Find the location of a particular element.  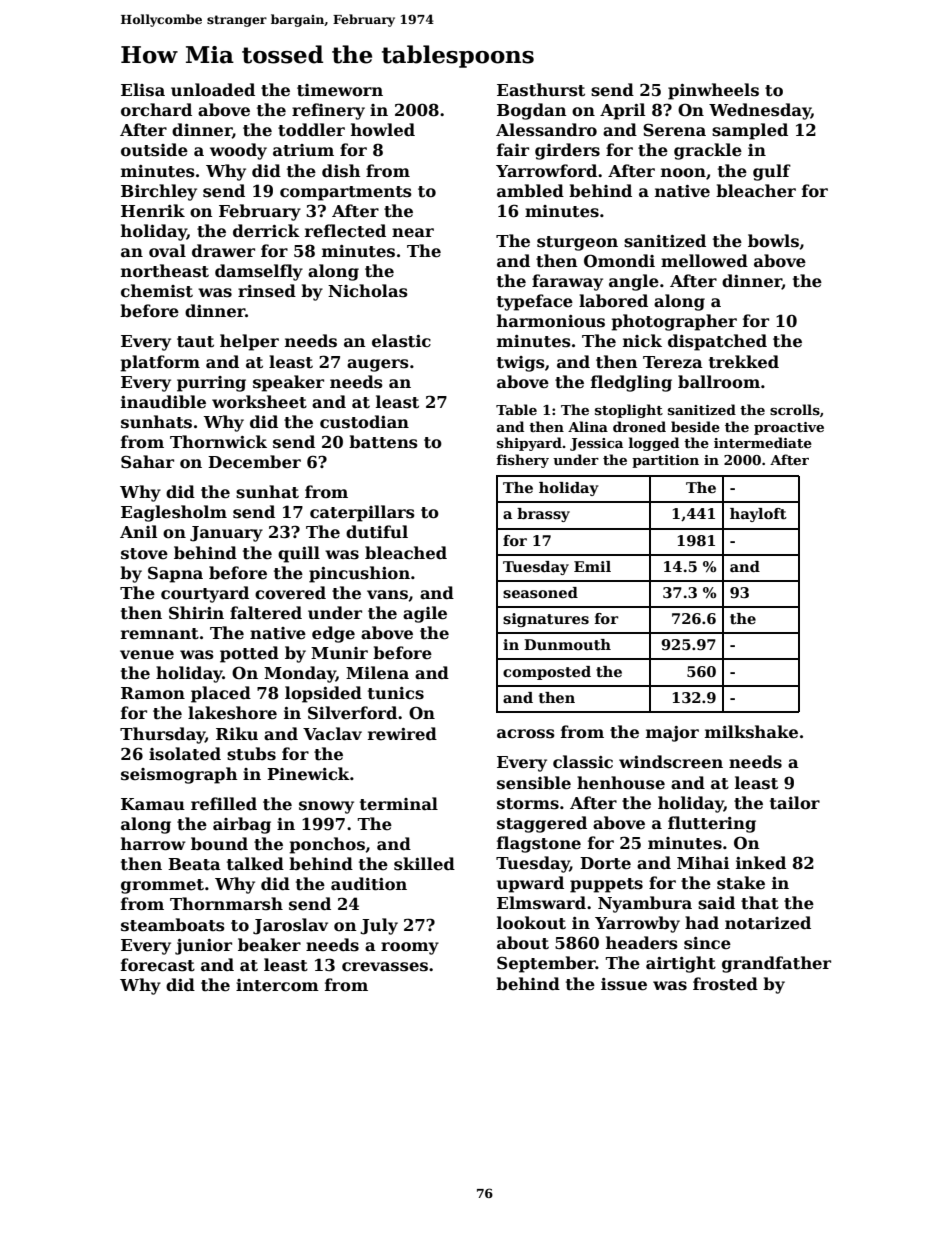

bowls is located at coordinates (773, 241).
